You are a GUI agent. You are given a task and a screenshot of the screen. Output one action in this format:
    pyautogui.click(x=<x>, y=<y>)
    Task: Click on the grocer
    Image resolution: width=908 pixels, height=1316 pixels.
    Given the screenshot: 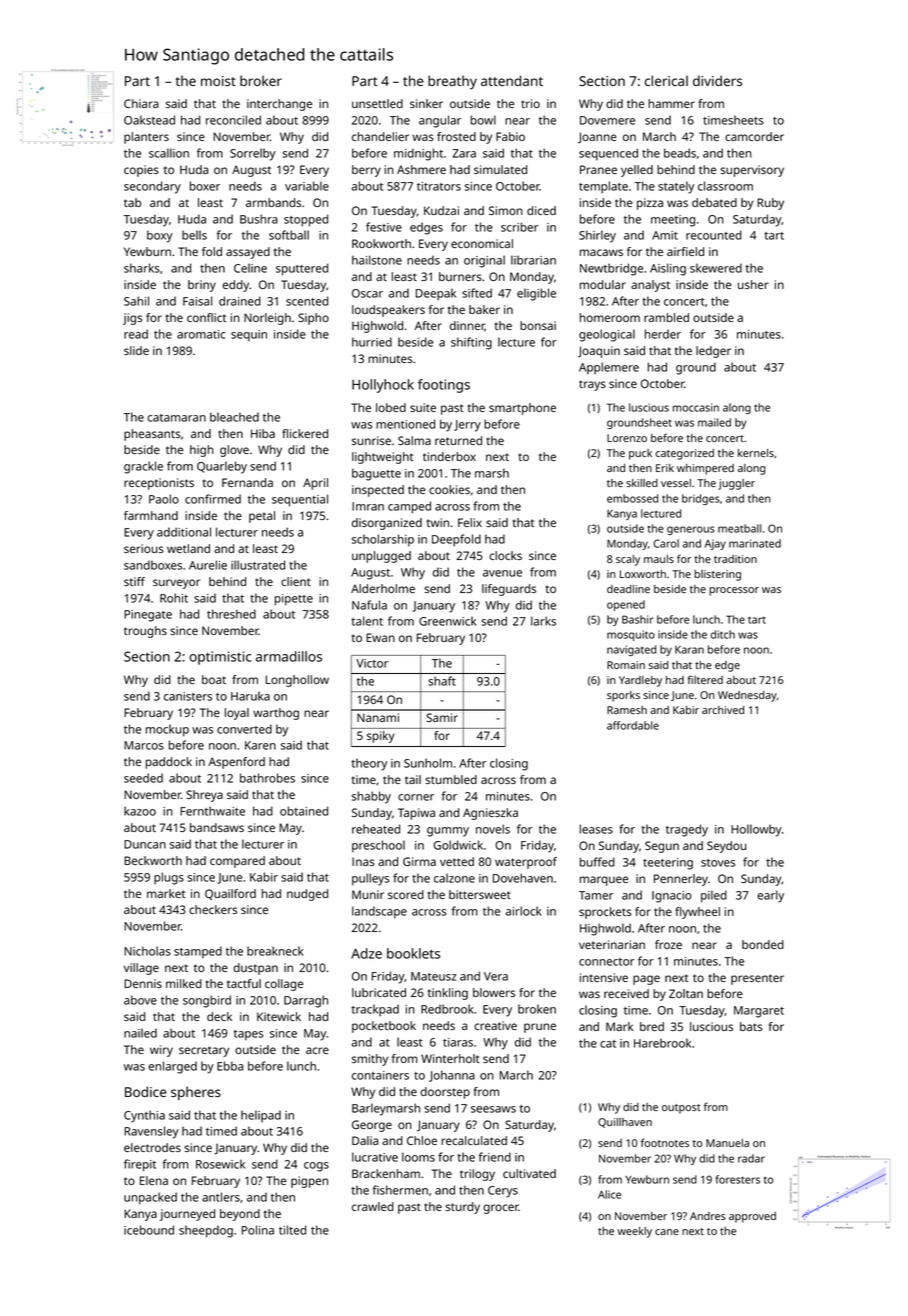 What is the action you would take?
    pyautogui.click(x=501, y=1209)
